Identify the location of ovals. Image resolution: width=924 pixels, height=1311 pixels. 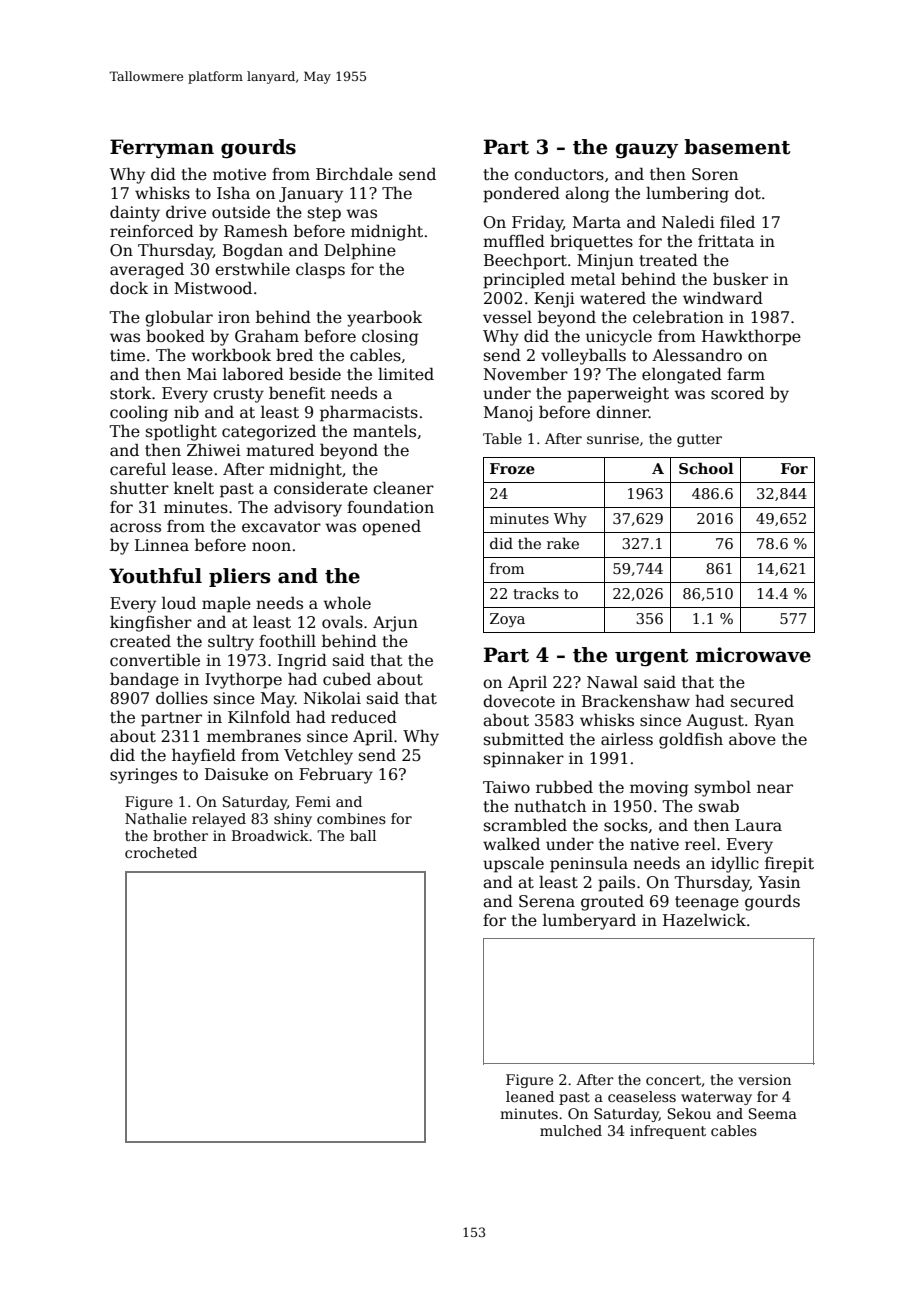
(342, 622).
